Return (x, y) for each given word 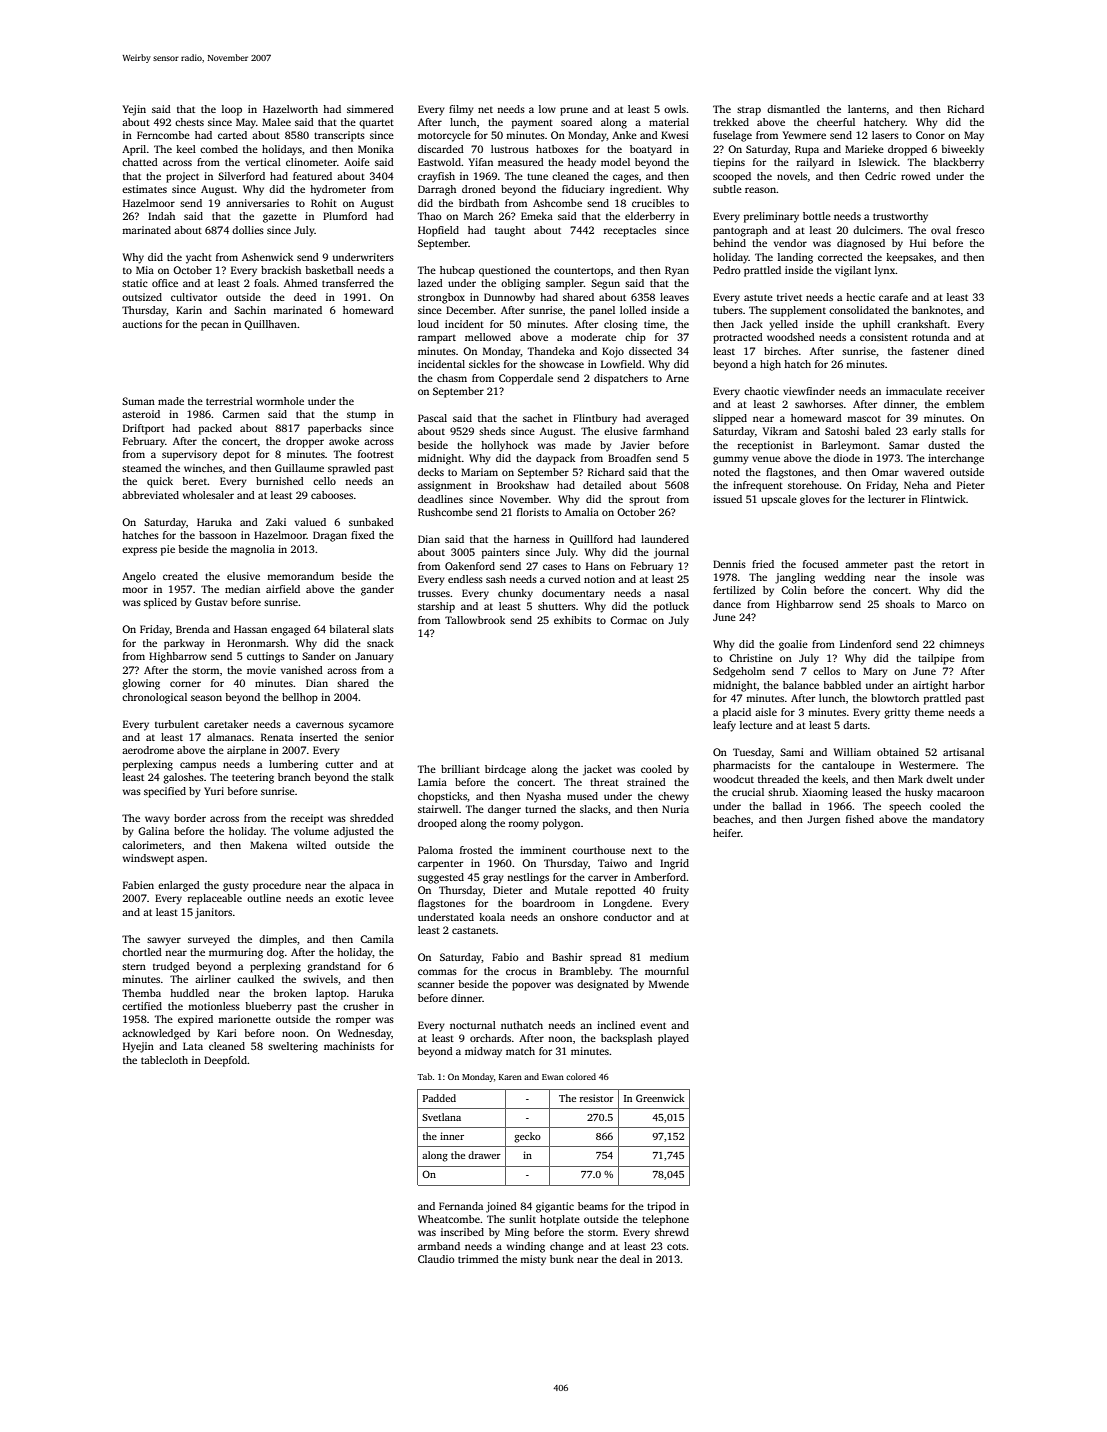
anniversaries (257, 203)
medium (669, 957)
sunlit (522, 1219)
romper (353, 1021)
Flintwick (943, 499)
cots (676, 1246)
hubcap (457, 271)
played (673, 1039)
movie (261, 670)
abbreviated (150, 495)
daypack (555, 459)
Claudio (436, 1259)
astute (758, 297)
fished (860, 819)
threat (604, 782)
